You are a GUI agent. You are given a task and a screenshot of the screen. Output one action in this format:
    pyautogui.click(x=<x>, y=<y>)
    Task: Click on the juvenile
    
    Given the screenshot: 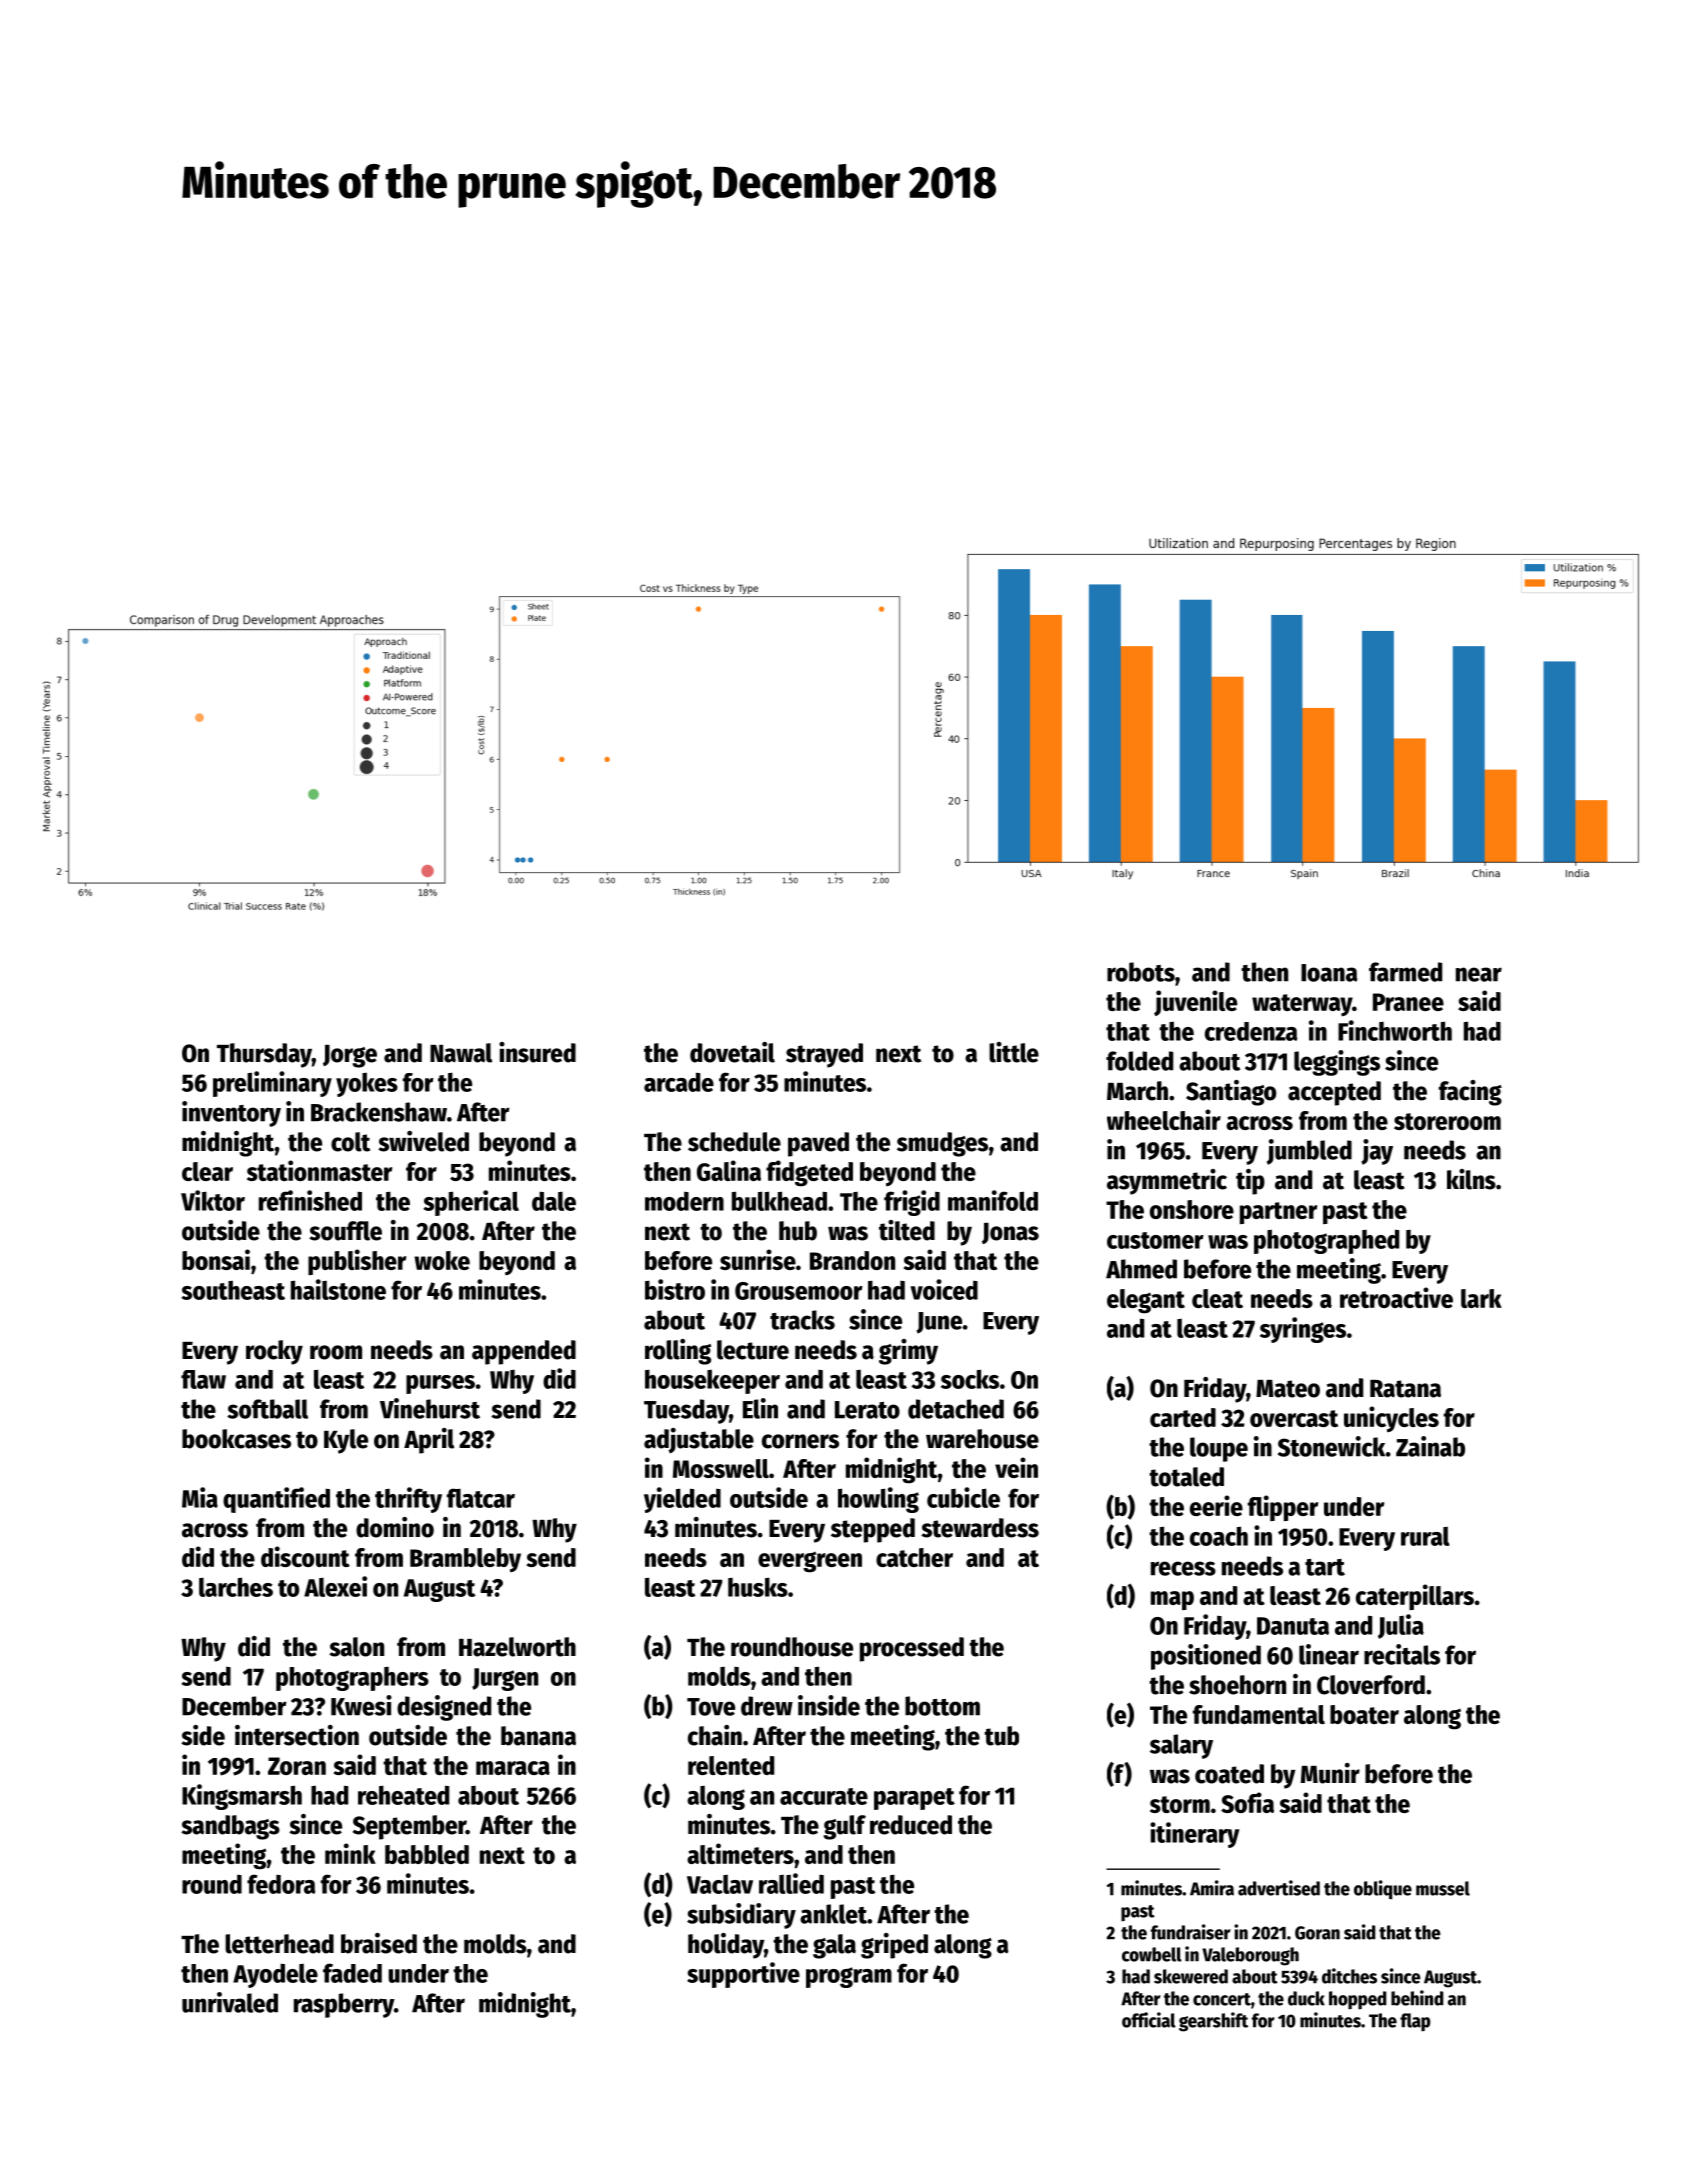 What is the action you would take?
    pyautogui.click(x=1195, y=1003)
